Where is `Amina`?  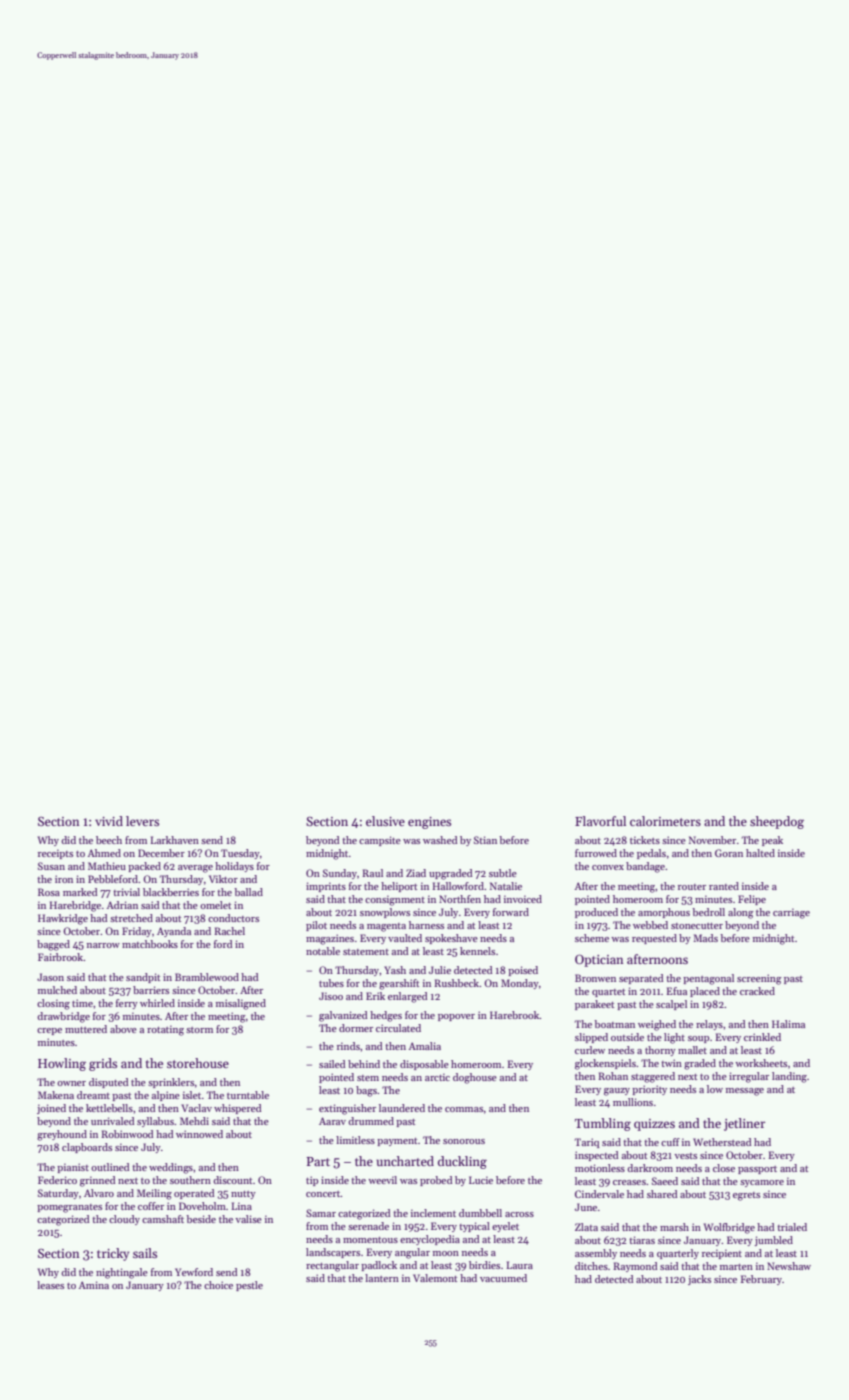
Amina is located at coordinates (93, 1285).
